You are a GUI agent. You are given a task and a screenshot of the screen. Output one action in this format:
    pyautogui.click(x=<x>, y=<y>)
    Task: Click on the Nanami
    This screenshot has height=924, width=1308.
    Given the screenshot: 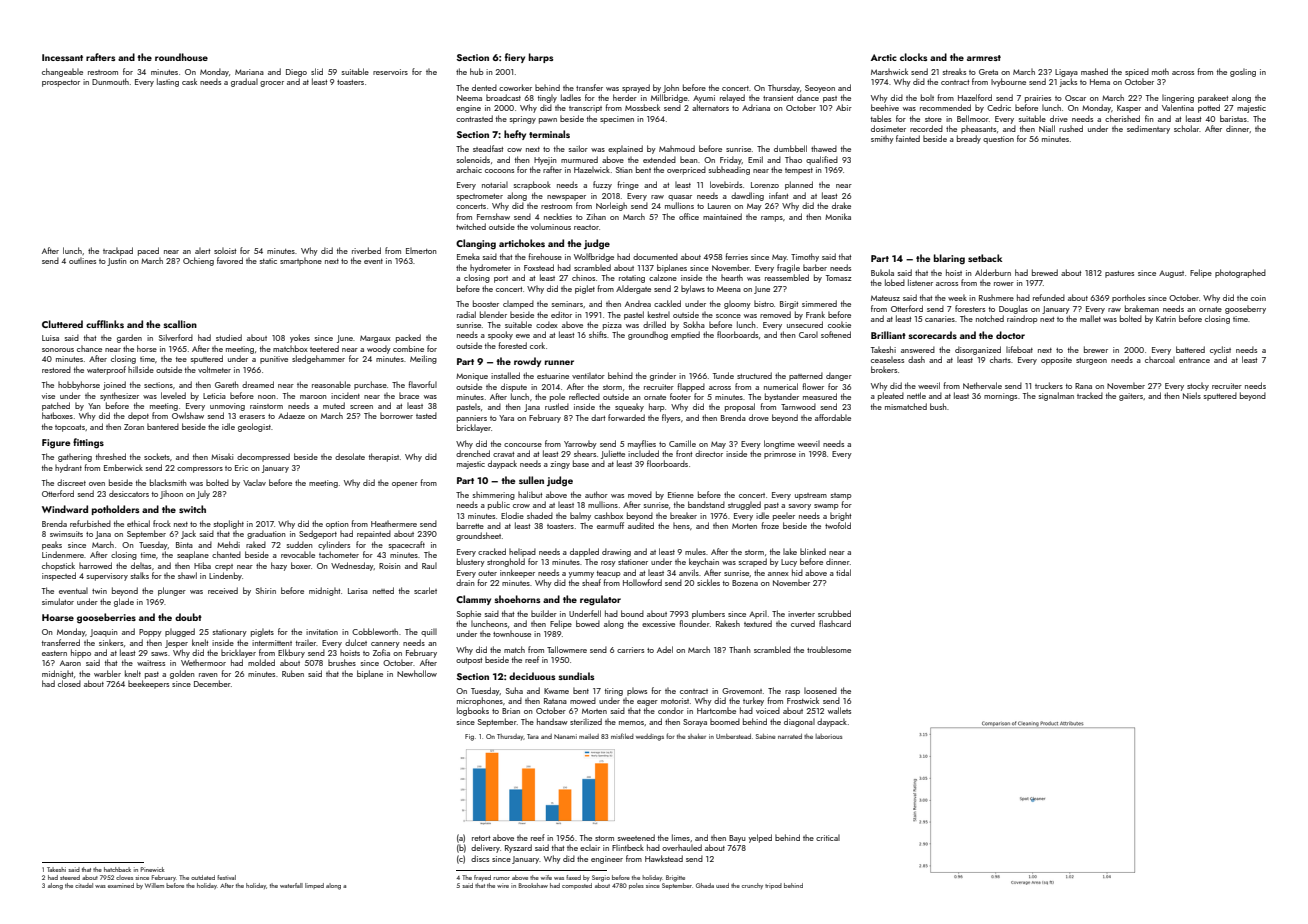 What is the action you would take?
    pyautogui.click(x=565, y=736)
